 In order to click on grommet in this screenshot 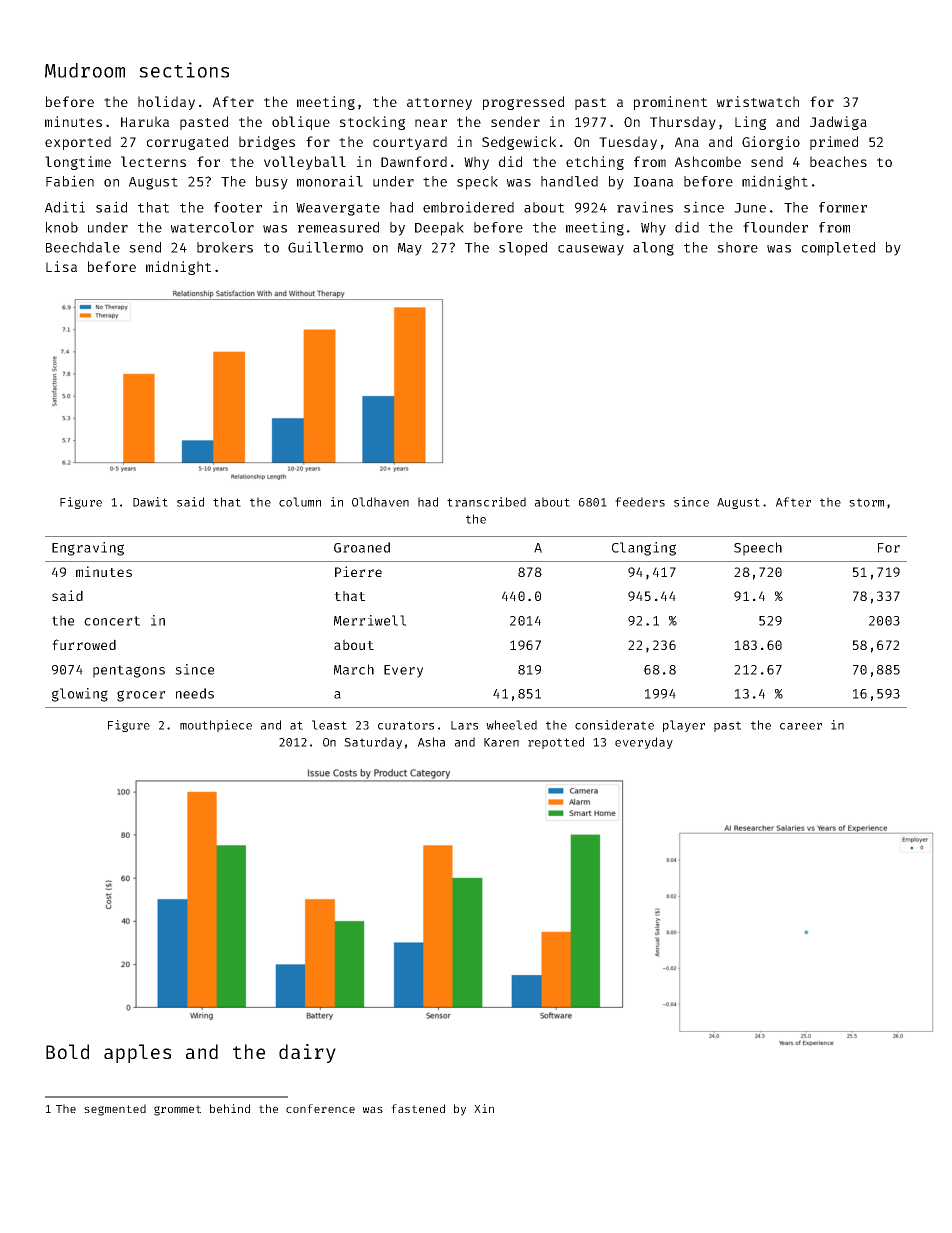, I will do `click(177, 1110)`.
